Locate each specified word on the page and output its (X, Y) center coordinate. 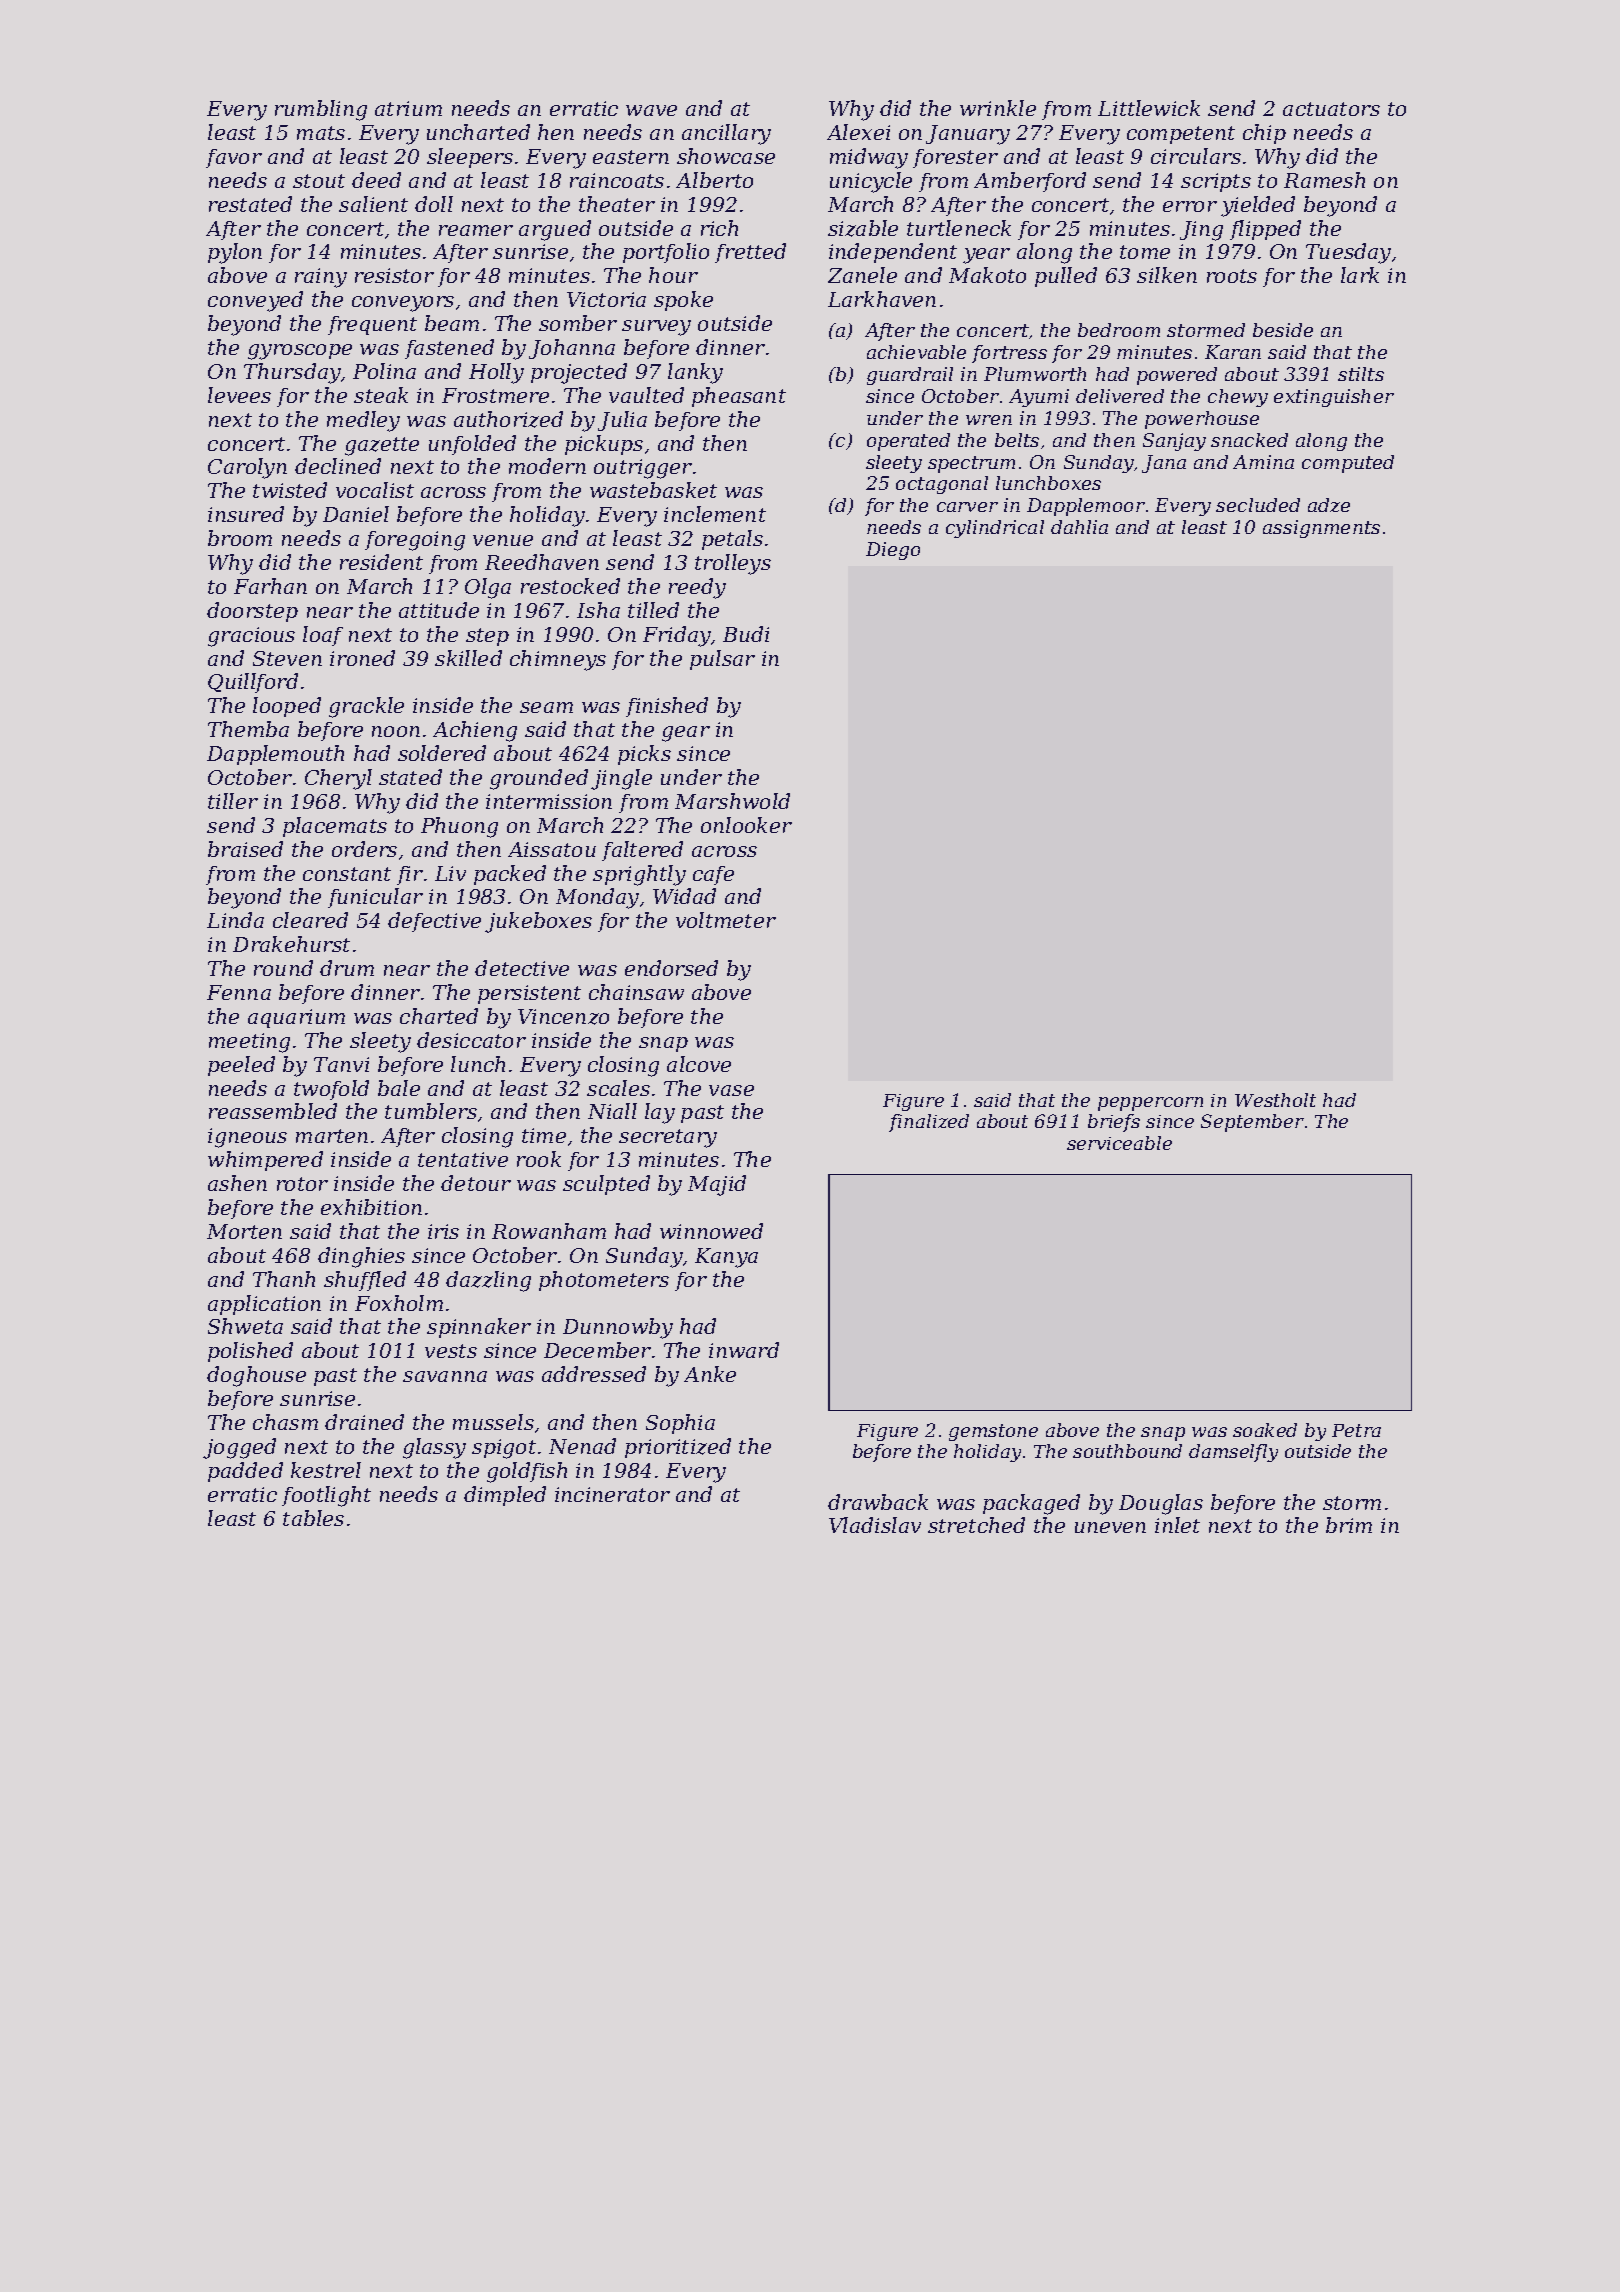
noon (396, 731)
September (1252, 1123)
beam (452, 323)
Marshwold (732, 801)
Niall (612, 1111)
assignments (1321, 529)
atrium (408, 108)
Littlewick (1149, 108)
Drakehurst (291, 944)
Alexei (858, 132)
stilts (1361, 374)
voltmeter (726, 920)
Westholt (1275, 1100)
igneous (247, 1138)
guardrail (910, 376)
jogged (239, 1448)
